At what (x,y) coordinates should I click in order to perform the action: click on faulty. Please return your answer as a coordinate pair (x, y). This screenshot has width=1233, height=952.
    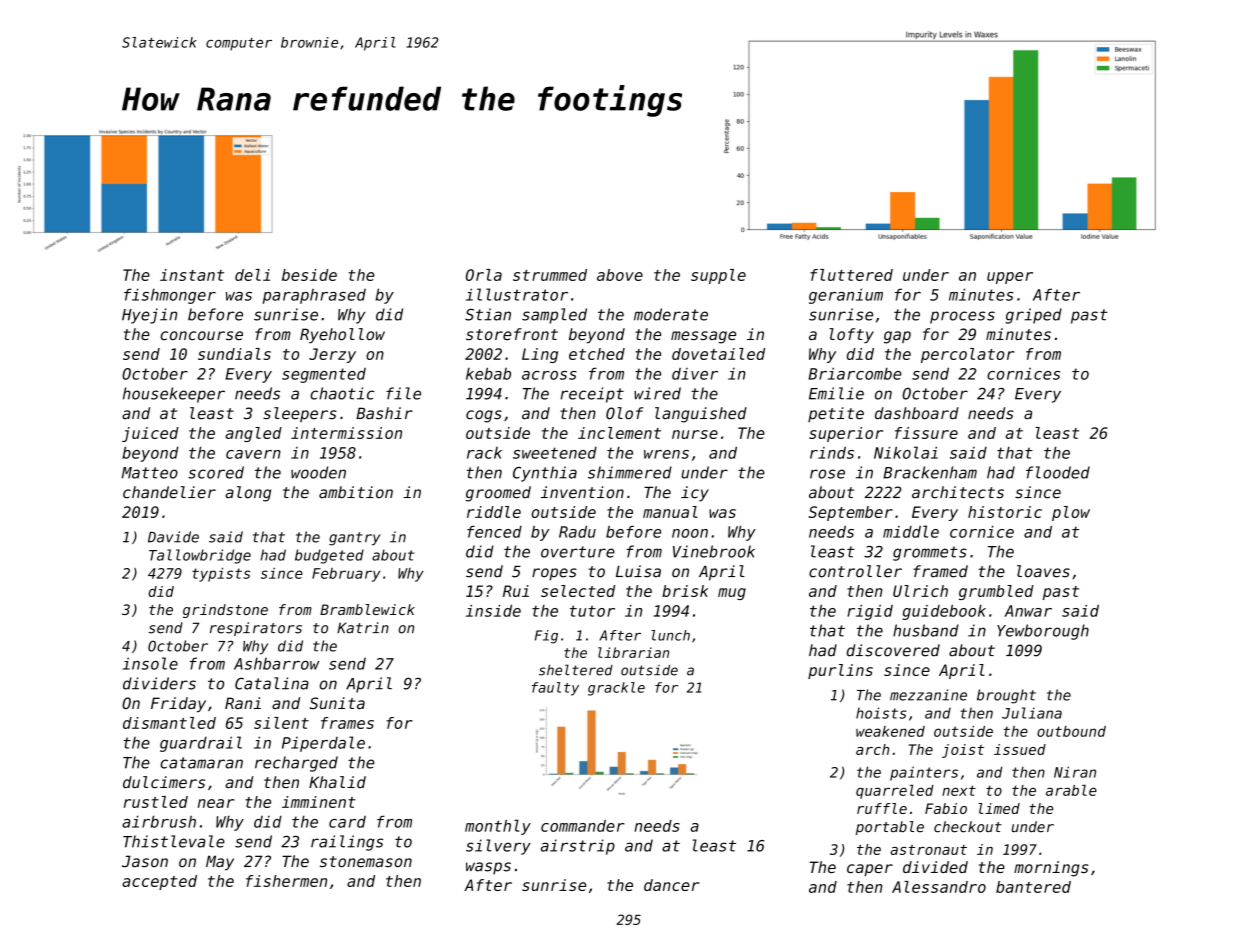
    Looking at the image, I should click on (555, 689).
